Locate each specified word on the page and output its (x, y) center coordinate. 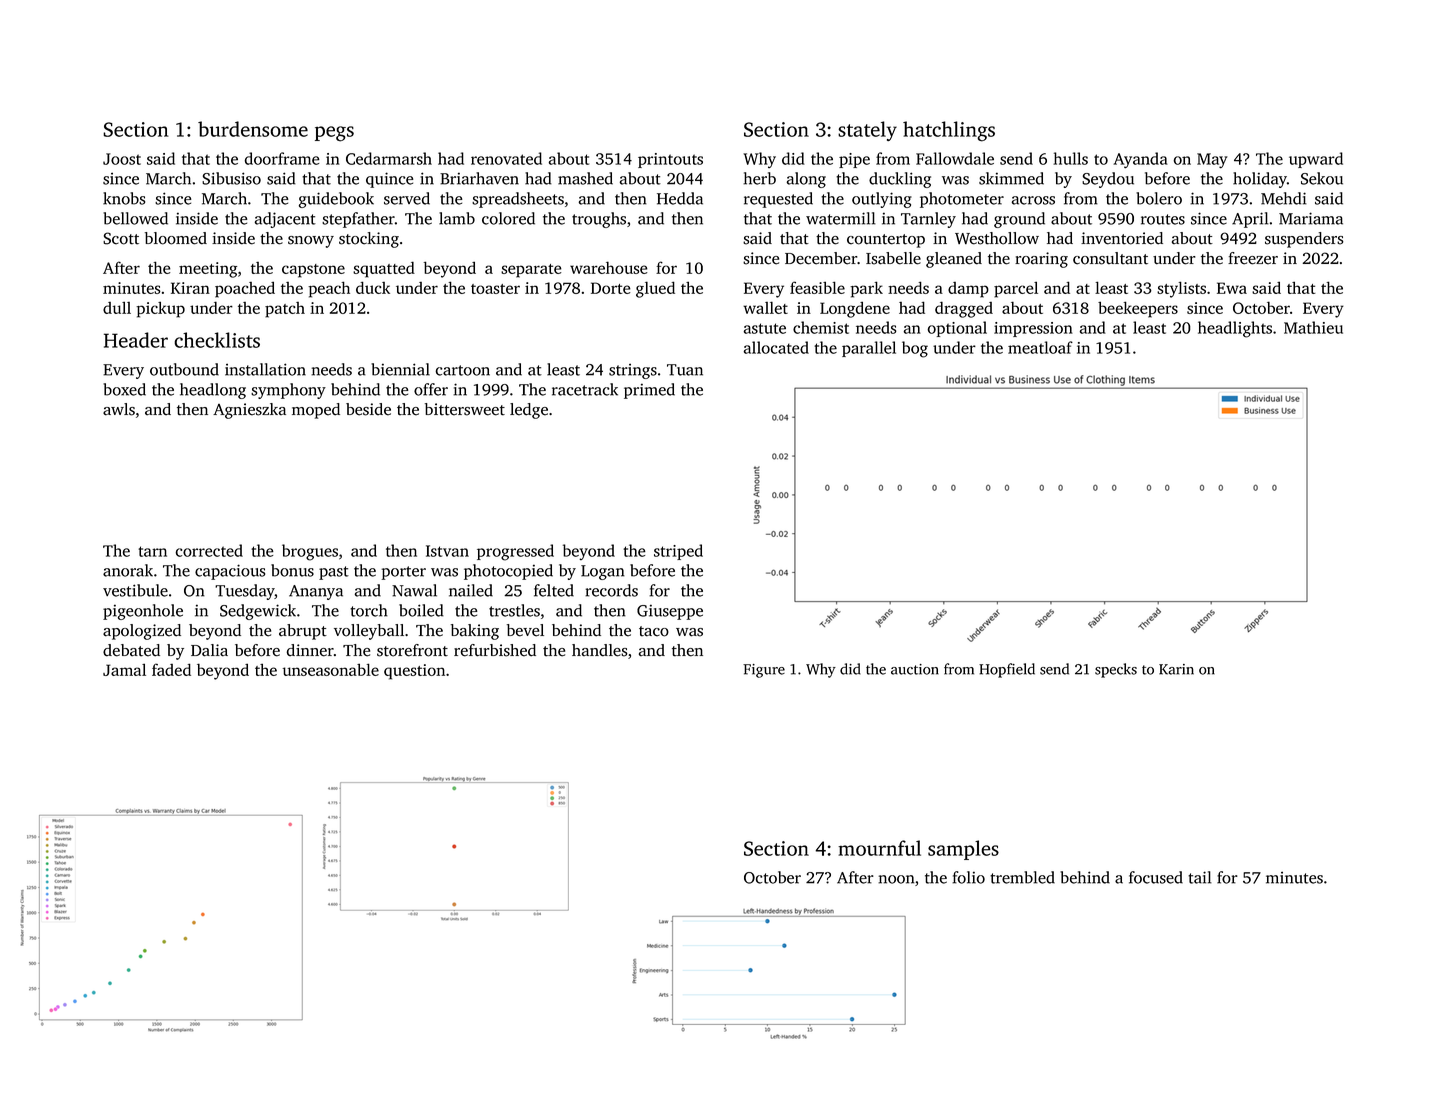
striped (678, 552)
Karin (1176, 669)
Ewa (1232, 288)
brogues (310, 552)
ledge (529, 411)
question (414, 672)
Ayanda (1140, 160)
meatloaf (1040, 347)
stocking (369, 240)
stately (867, 131)
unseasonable (330, 669)
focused (1156, 877)
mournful (879, 848)
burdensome (253, 129)
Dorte (611, 288)
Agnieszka (249, 411)
